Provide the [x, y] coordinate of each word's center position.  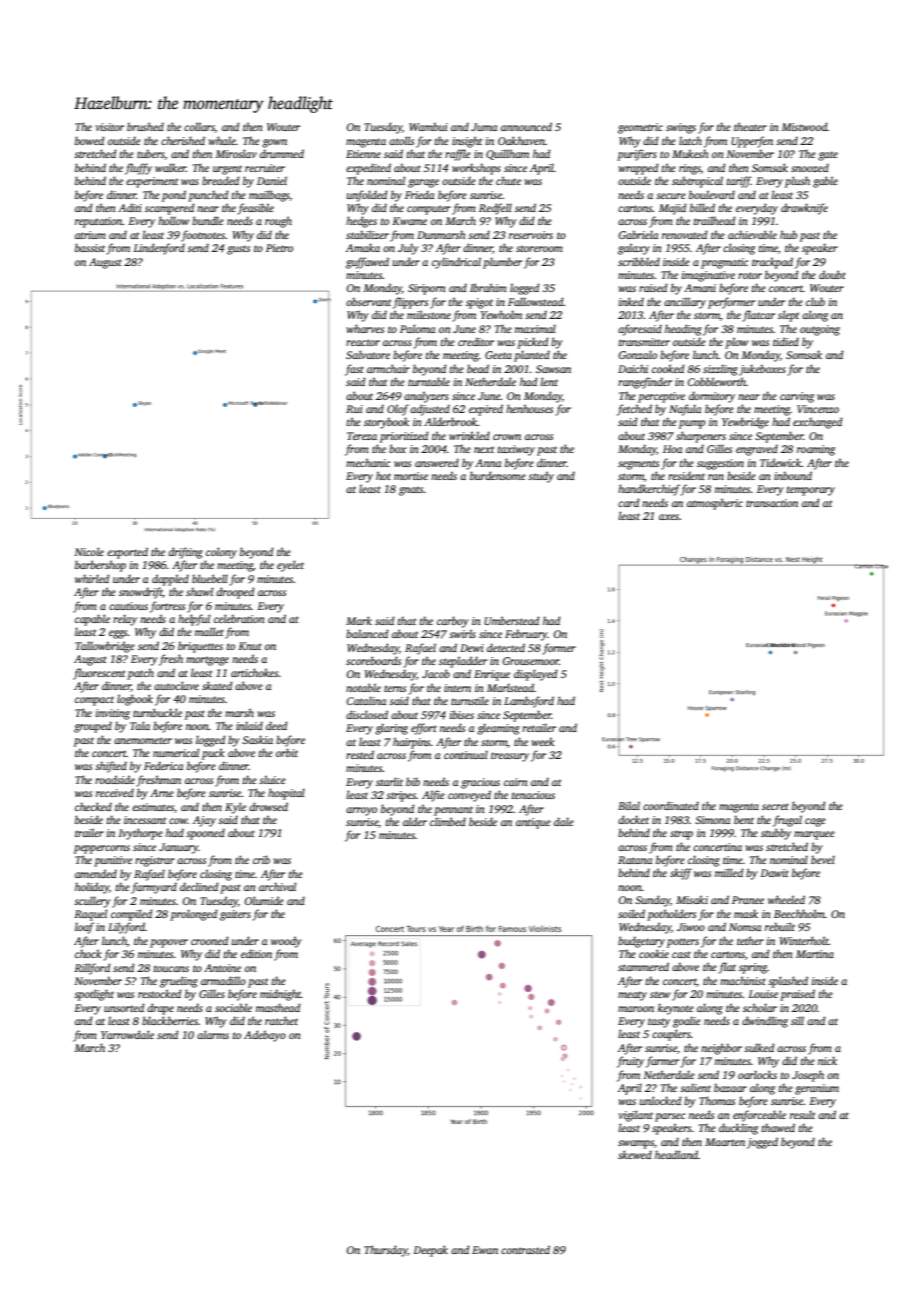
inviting [113, 714]
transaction [772, 503]
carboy [453, 622]
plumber [502, 263]
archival [277, 886]
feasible [256, 209]
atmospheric [715, 504]
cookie [654, 953]
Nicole [89, 551]
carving [797, 397]
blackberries [170, 1020]
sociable [233, 1007]
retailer [539, 727]
